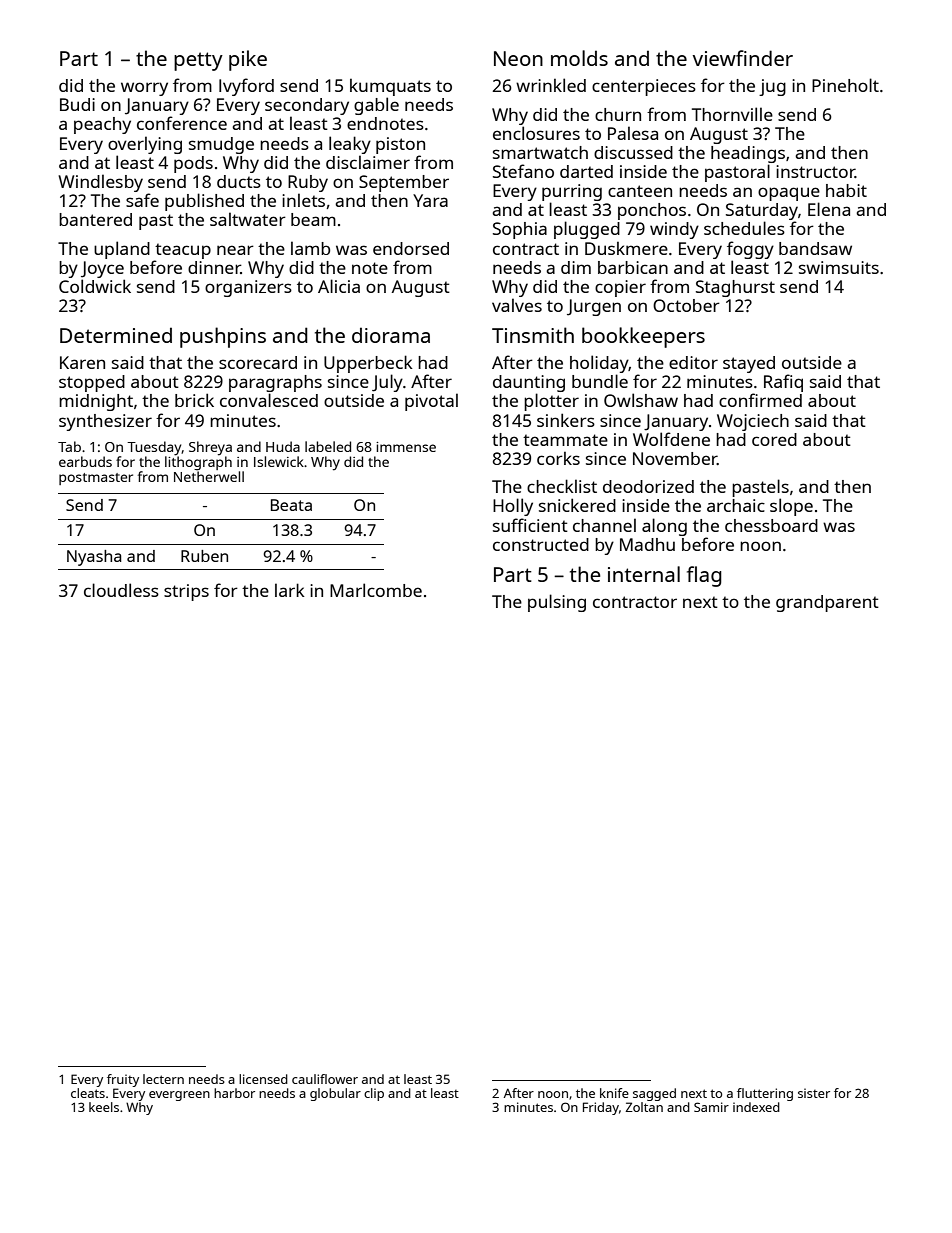 Image resolution: width=952 pixels, height=1233 pixels. I want to click on immense, so click(406, 447).
